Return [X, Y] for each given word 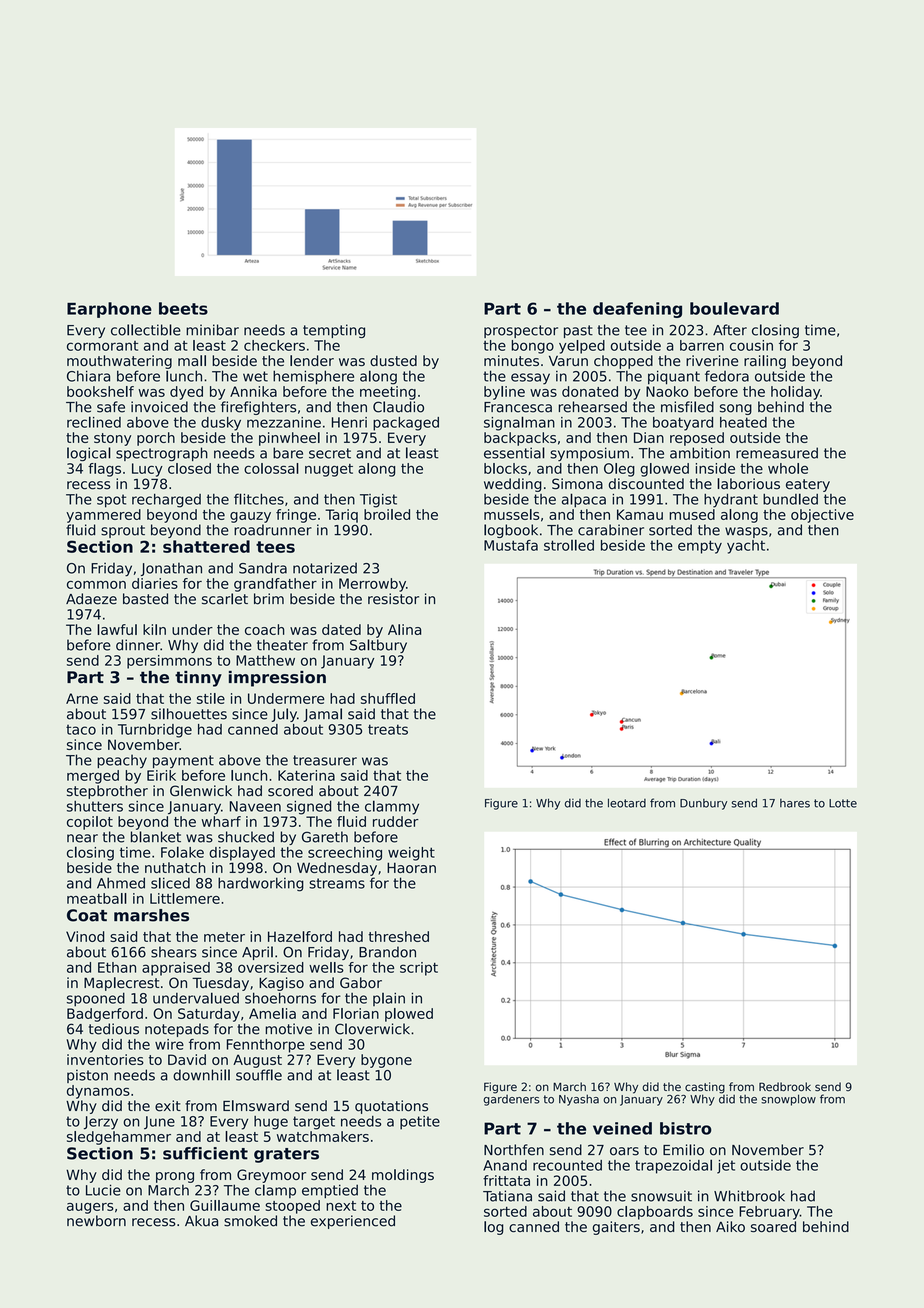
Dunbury [703, 804]
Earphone [109, 310]
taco [81, 730]
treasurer [325, 760]
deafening [637, 310]
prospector [521, 331]
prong [175, 1177]
